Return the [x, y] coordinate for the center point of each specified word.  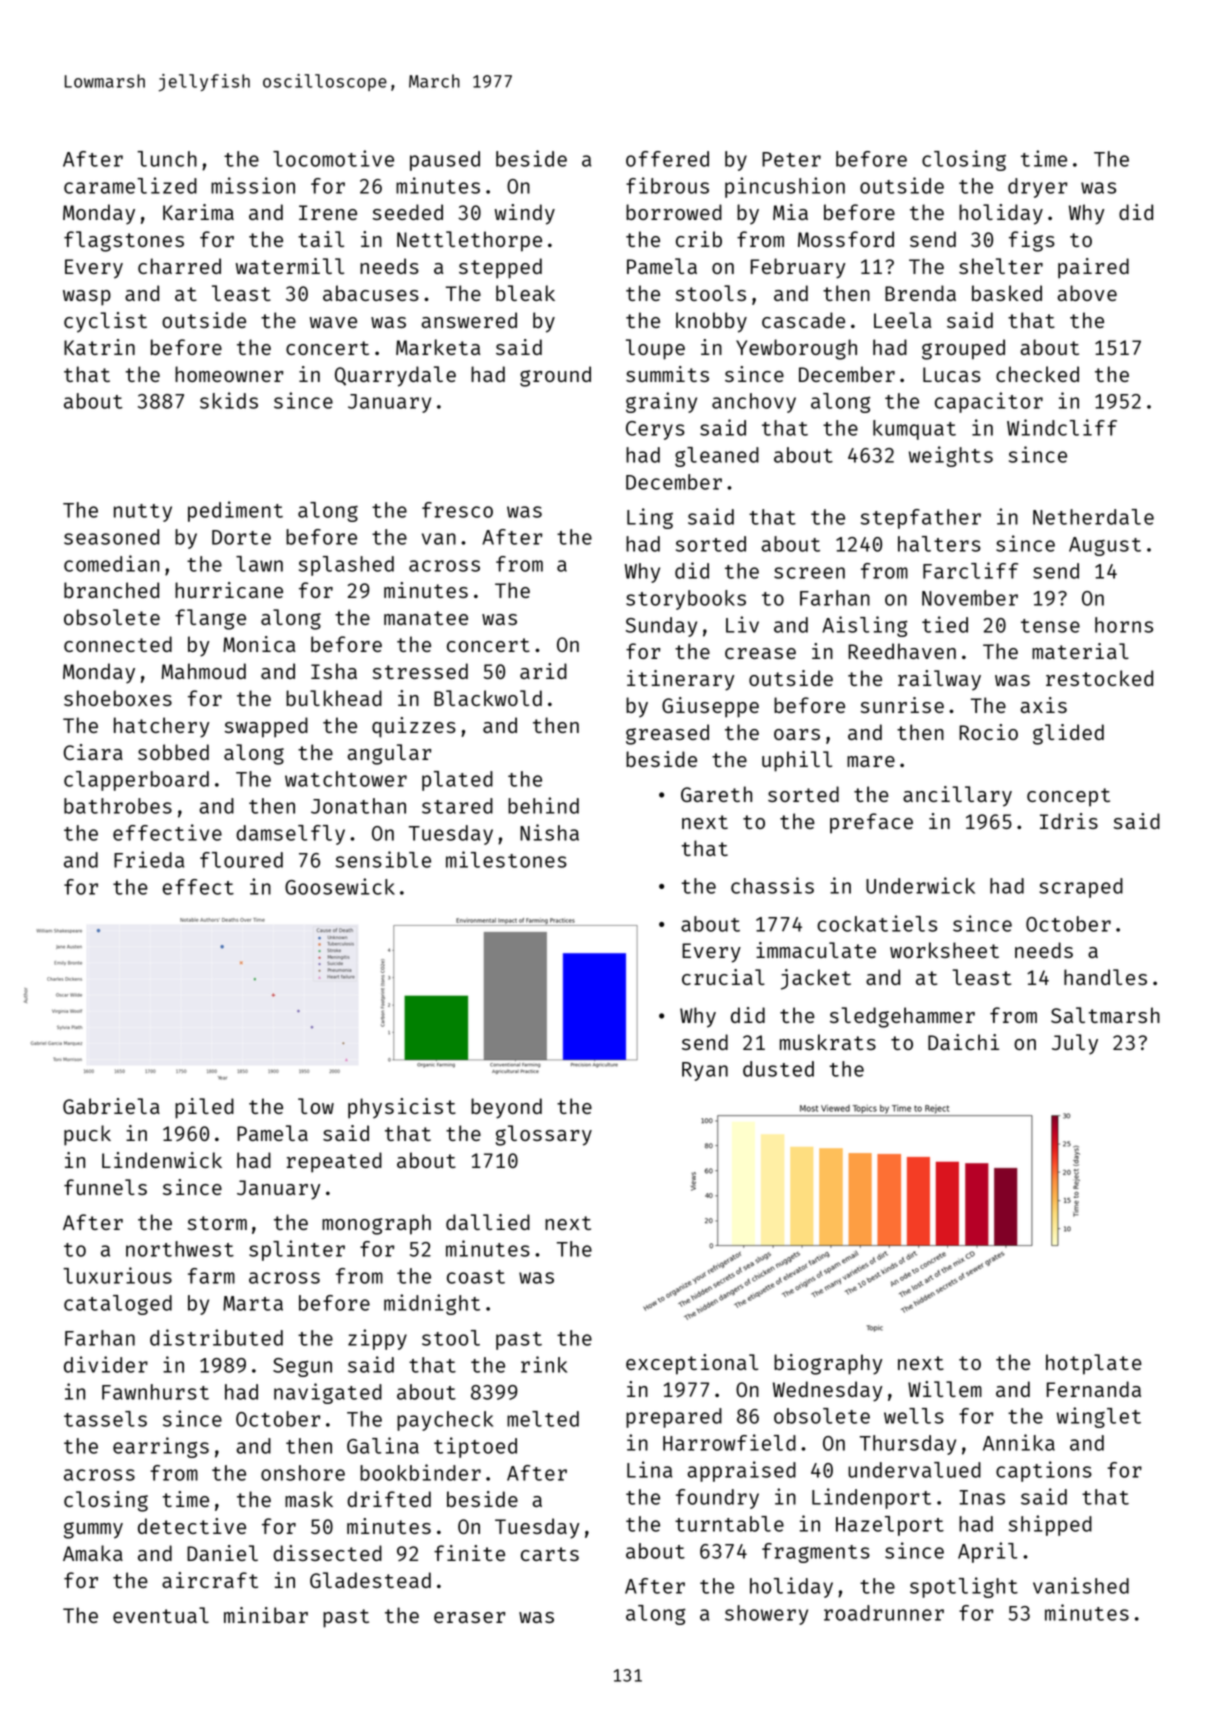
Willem [945, 1389]
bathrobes [118, 806]
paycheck [445, 1421]
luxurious [117, 1275]
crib [699, 239]
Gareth [716, 794]
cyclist [105, 322]
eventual [161, 1615]
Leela [902, 320]
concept [1068, 797]
